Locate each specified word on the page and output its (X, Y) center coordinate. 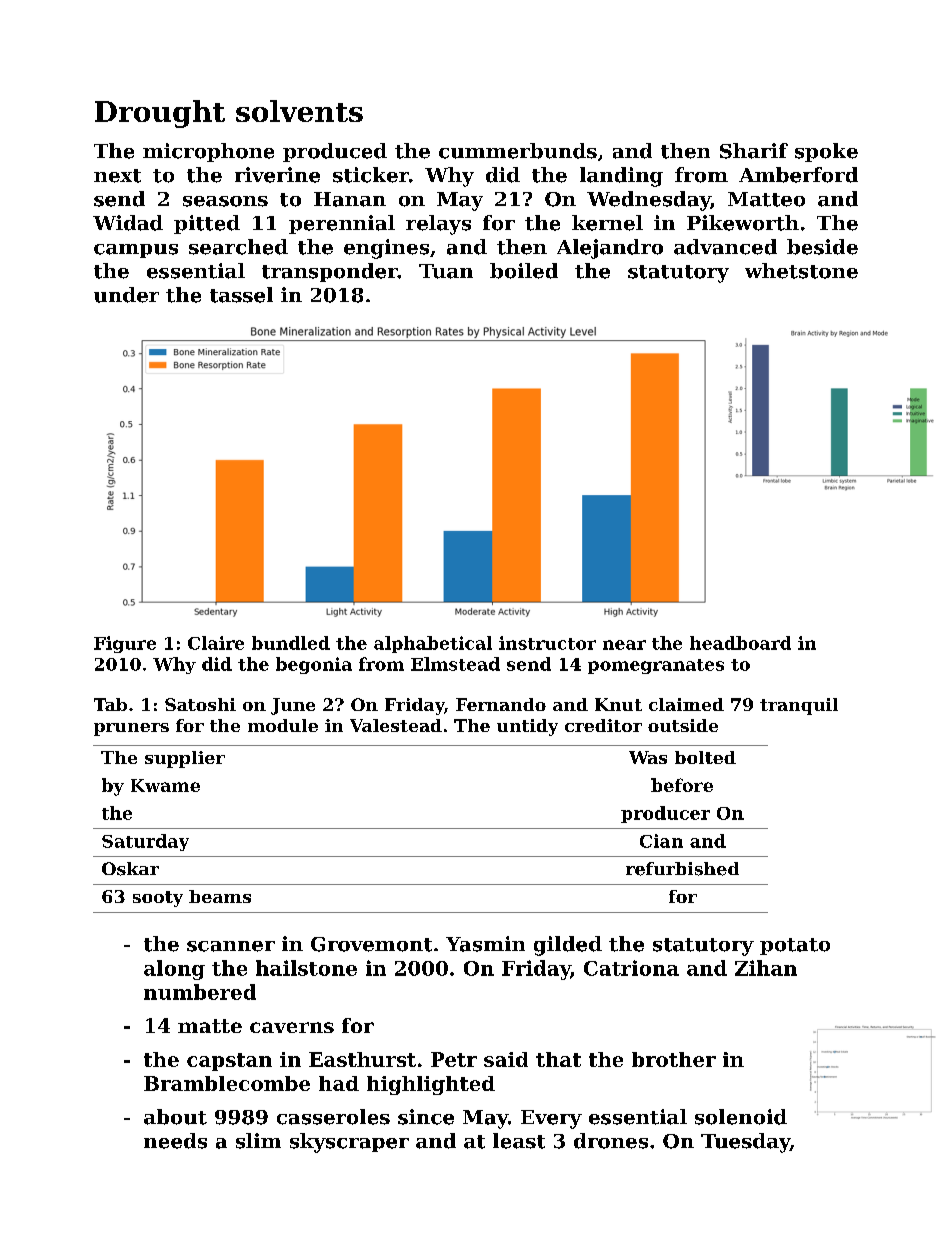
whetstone (801, 271)
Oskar (130, 869)
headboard (740, 643)
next (117, 176)
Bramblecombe (227, 1083)
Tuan (446, 271)
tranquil (799, 706)
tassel (241, 295)
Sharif (754, 151)
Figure (125, 644)
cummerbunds (518, 151)
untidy (527, 727)
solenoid (741, 1117)
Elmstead (455, 664)
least (519, 1141)
